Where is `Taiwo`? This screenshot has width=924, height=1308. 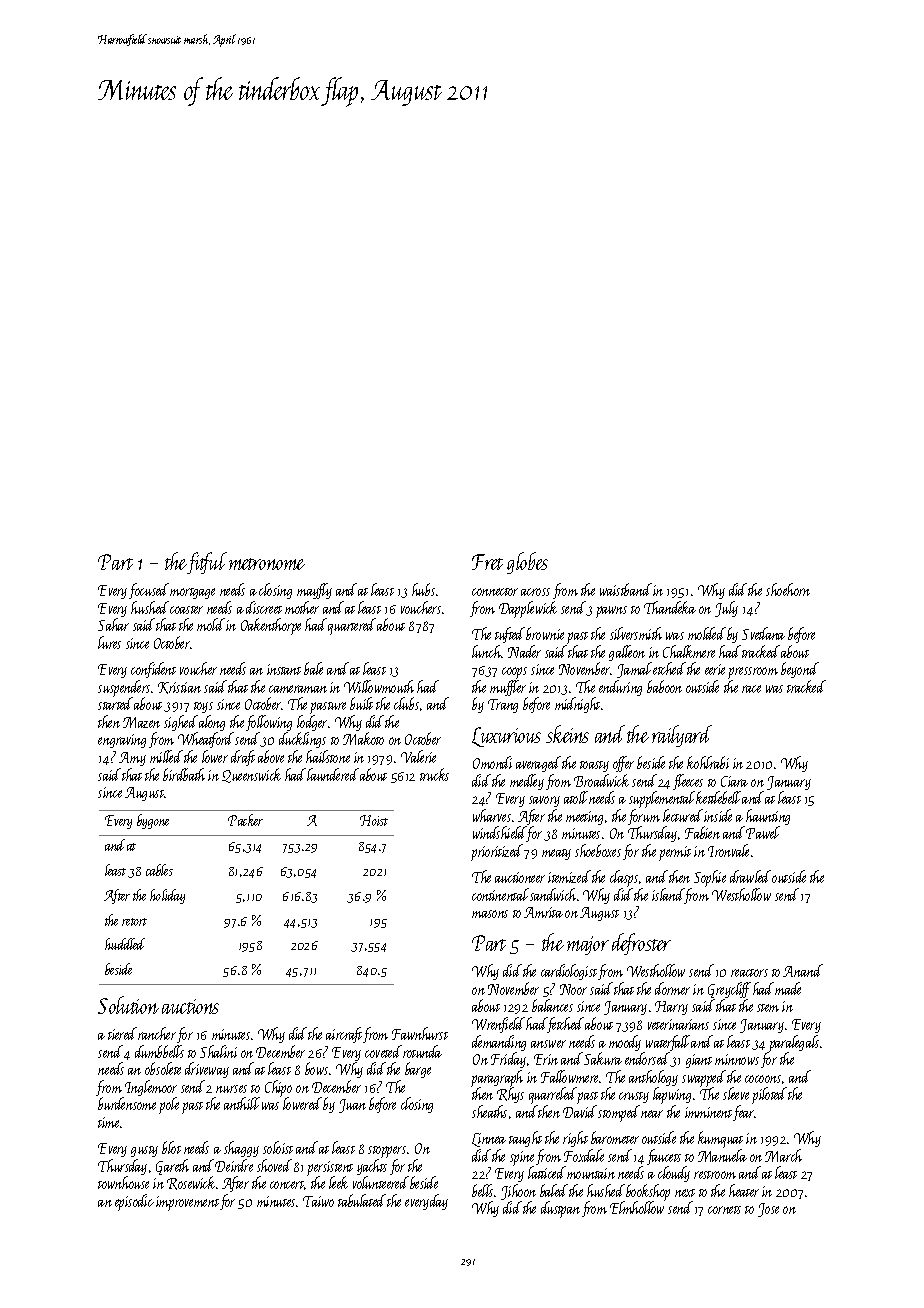 Taiwo is located at coordinates (318, 1201).
